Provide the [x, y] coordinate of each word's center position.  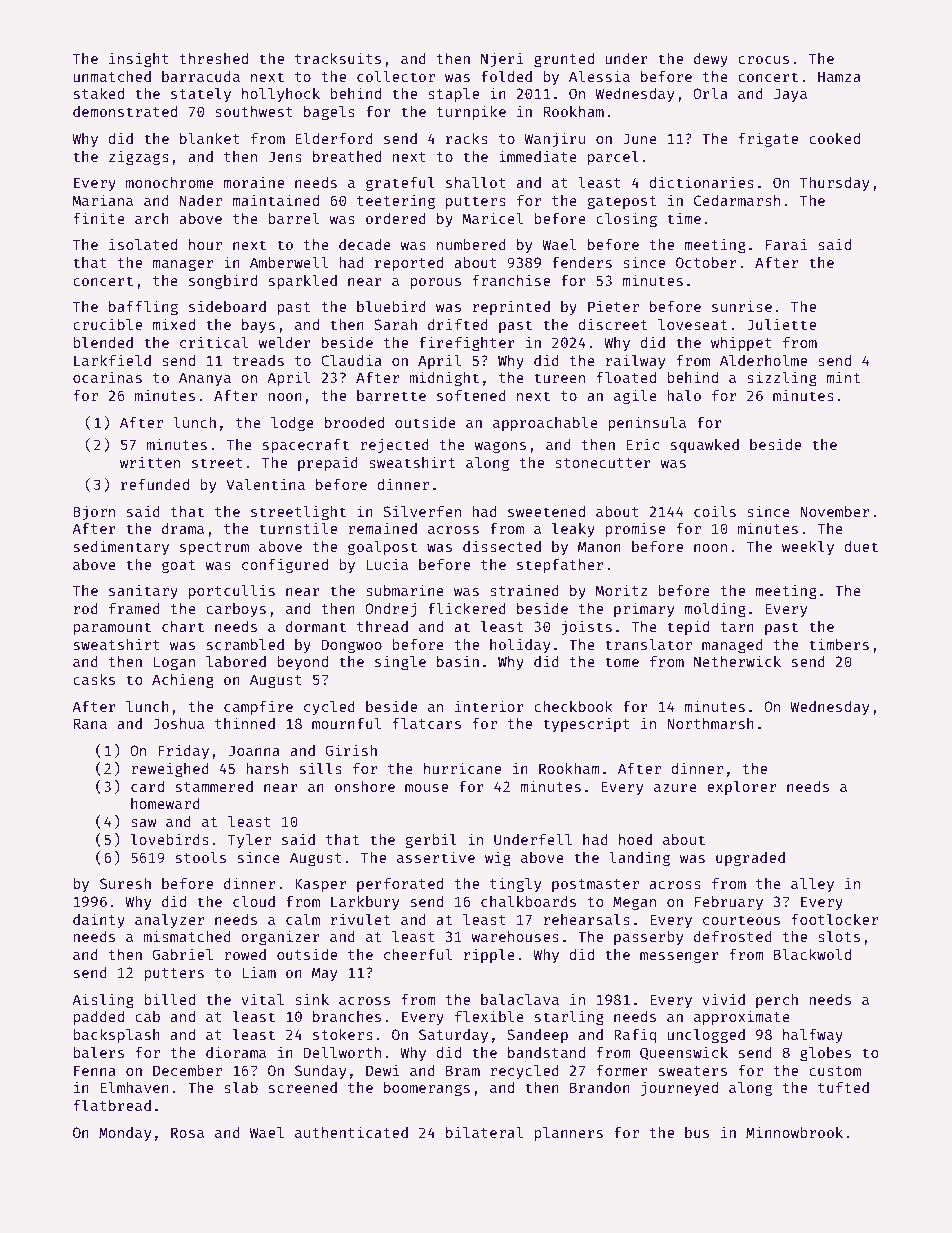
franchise [511, 280]
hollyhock [281, 95]
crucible [107, 324]
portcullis [232, 591]
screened [303, 1087]
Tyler [249, 841]
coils [715, 511]
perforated [400, 885]
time [684, 218]
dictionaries [701, 182]
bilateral [484, 1132]
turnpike [471, 112]
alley [812, 885]
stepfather [560, 566]
